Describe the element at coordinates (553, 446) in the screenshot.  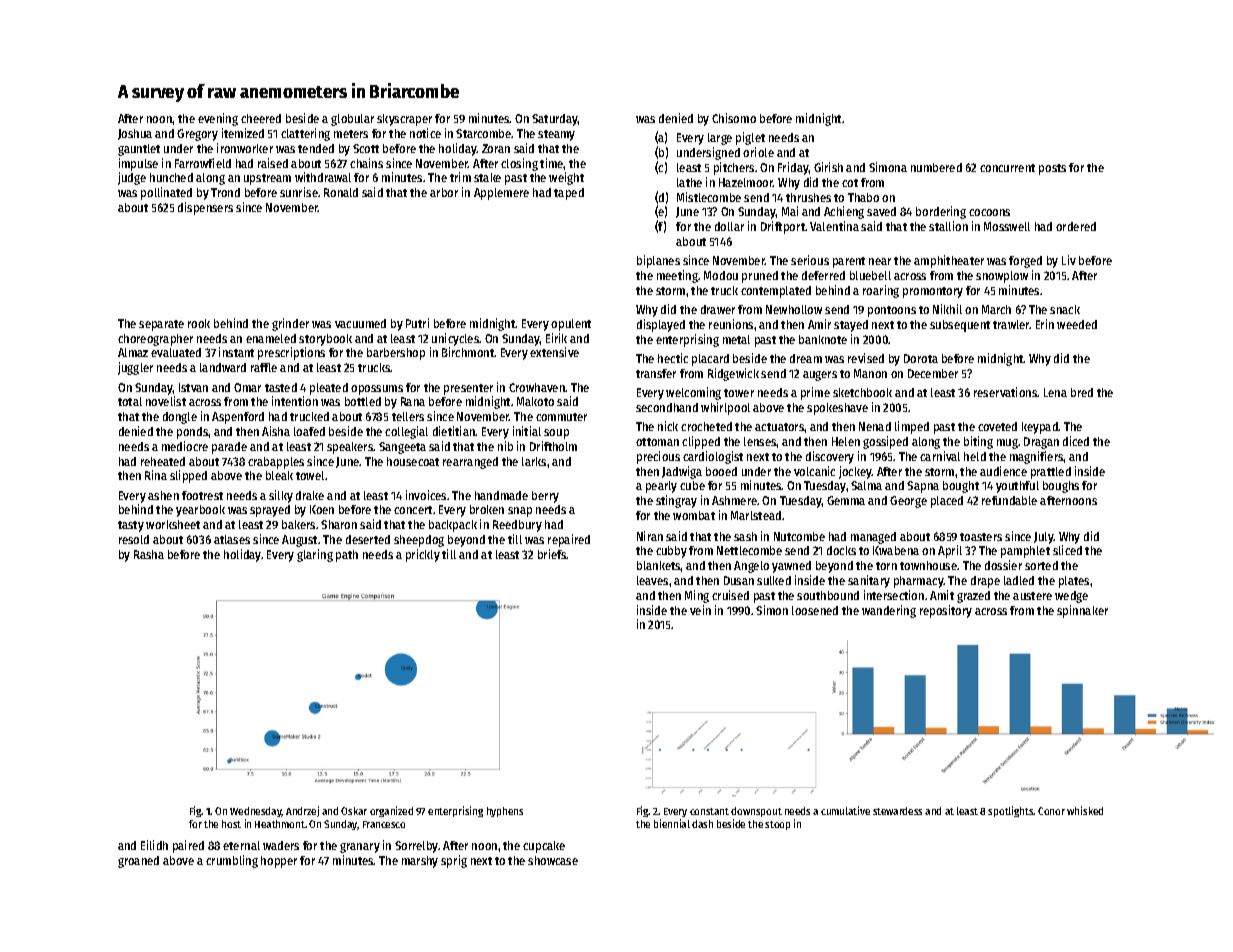
I see `Driftholm` at that location.
